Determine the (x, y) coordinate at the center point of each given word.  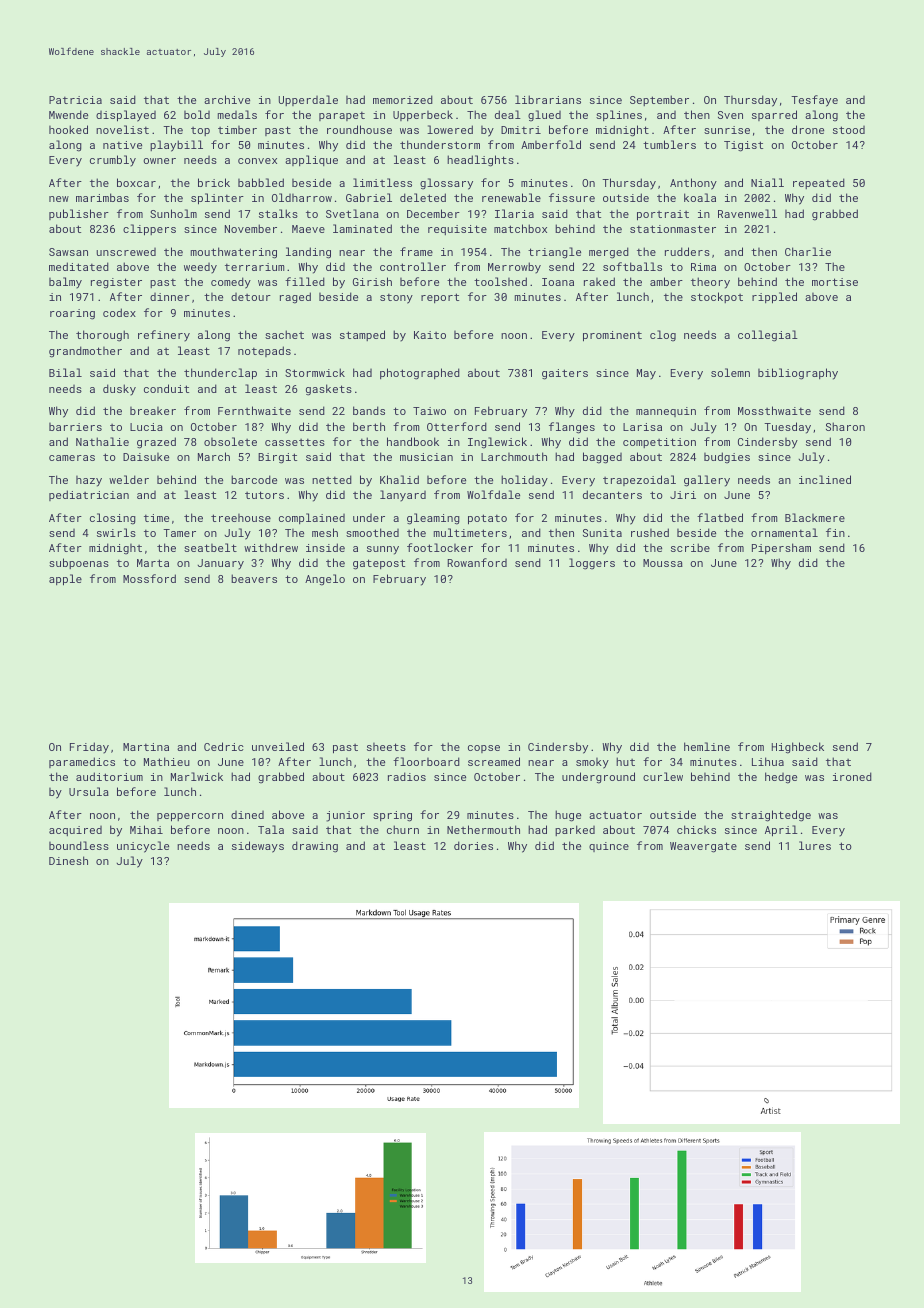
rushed (650, 532)
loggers (592, 564)
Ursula (89, 791)
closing (113, 519)
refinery (164, 336)
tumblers (669, 144)
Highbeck (798, 748)
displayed (126, 116)
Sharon (845, 426)
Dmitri (521, 130)
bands (369, 410)
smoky (592, 763)
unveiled (278, 746)
